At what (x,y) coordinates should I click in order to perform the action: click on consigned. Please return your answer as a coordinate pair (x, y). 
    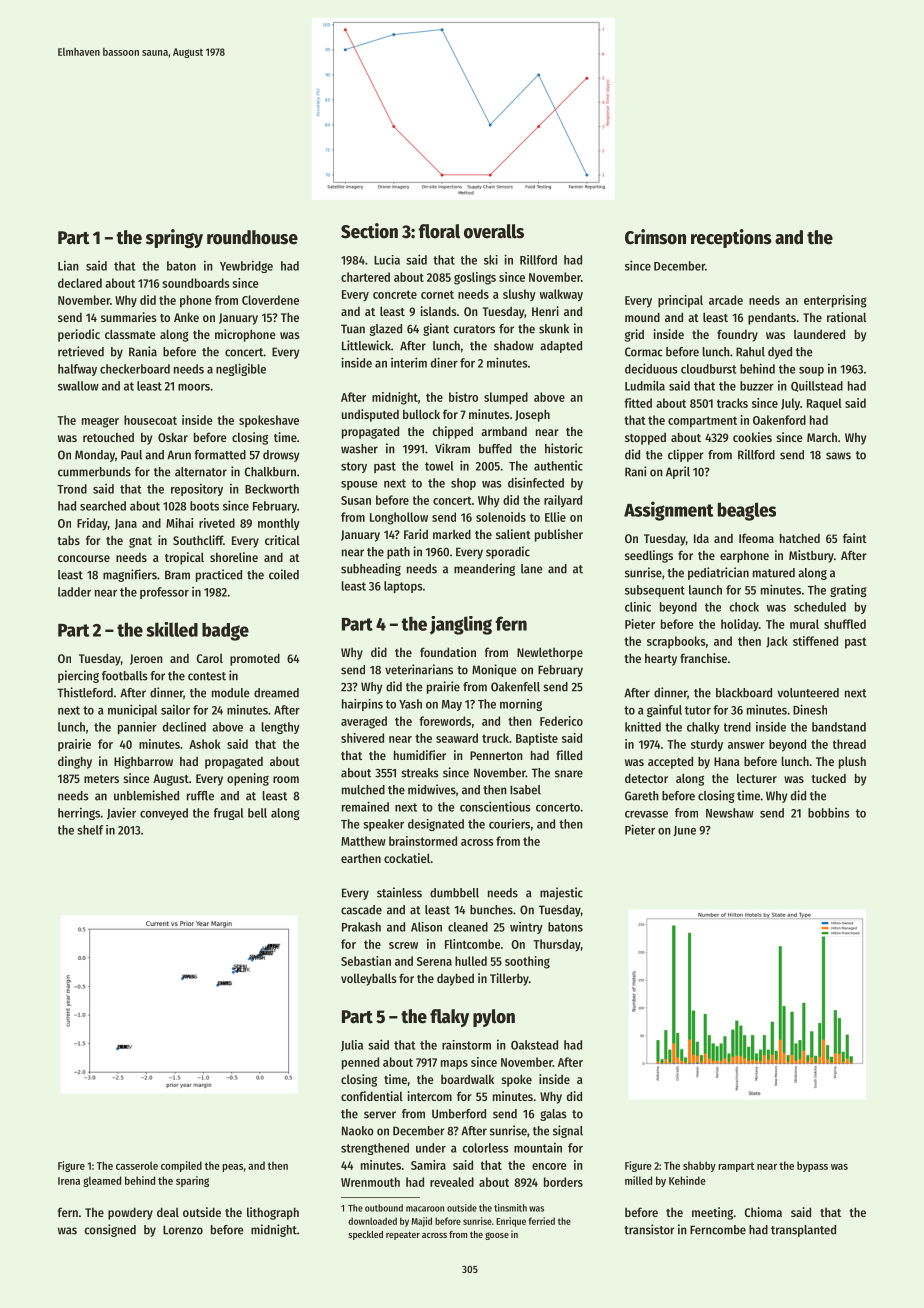
    Looking at the image, I should click on (110, 1230).
